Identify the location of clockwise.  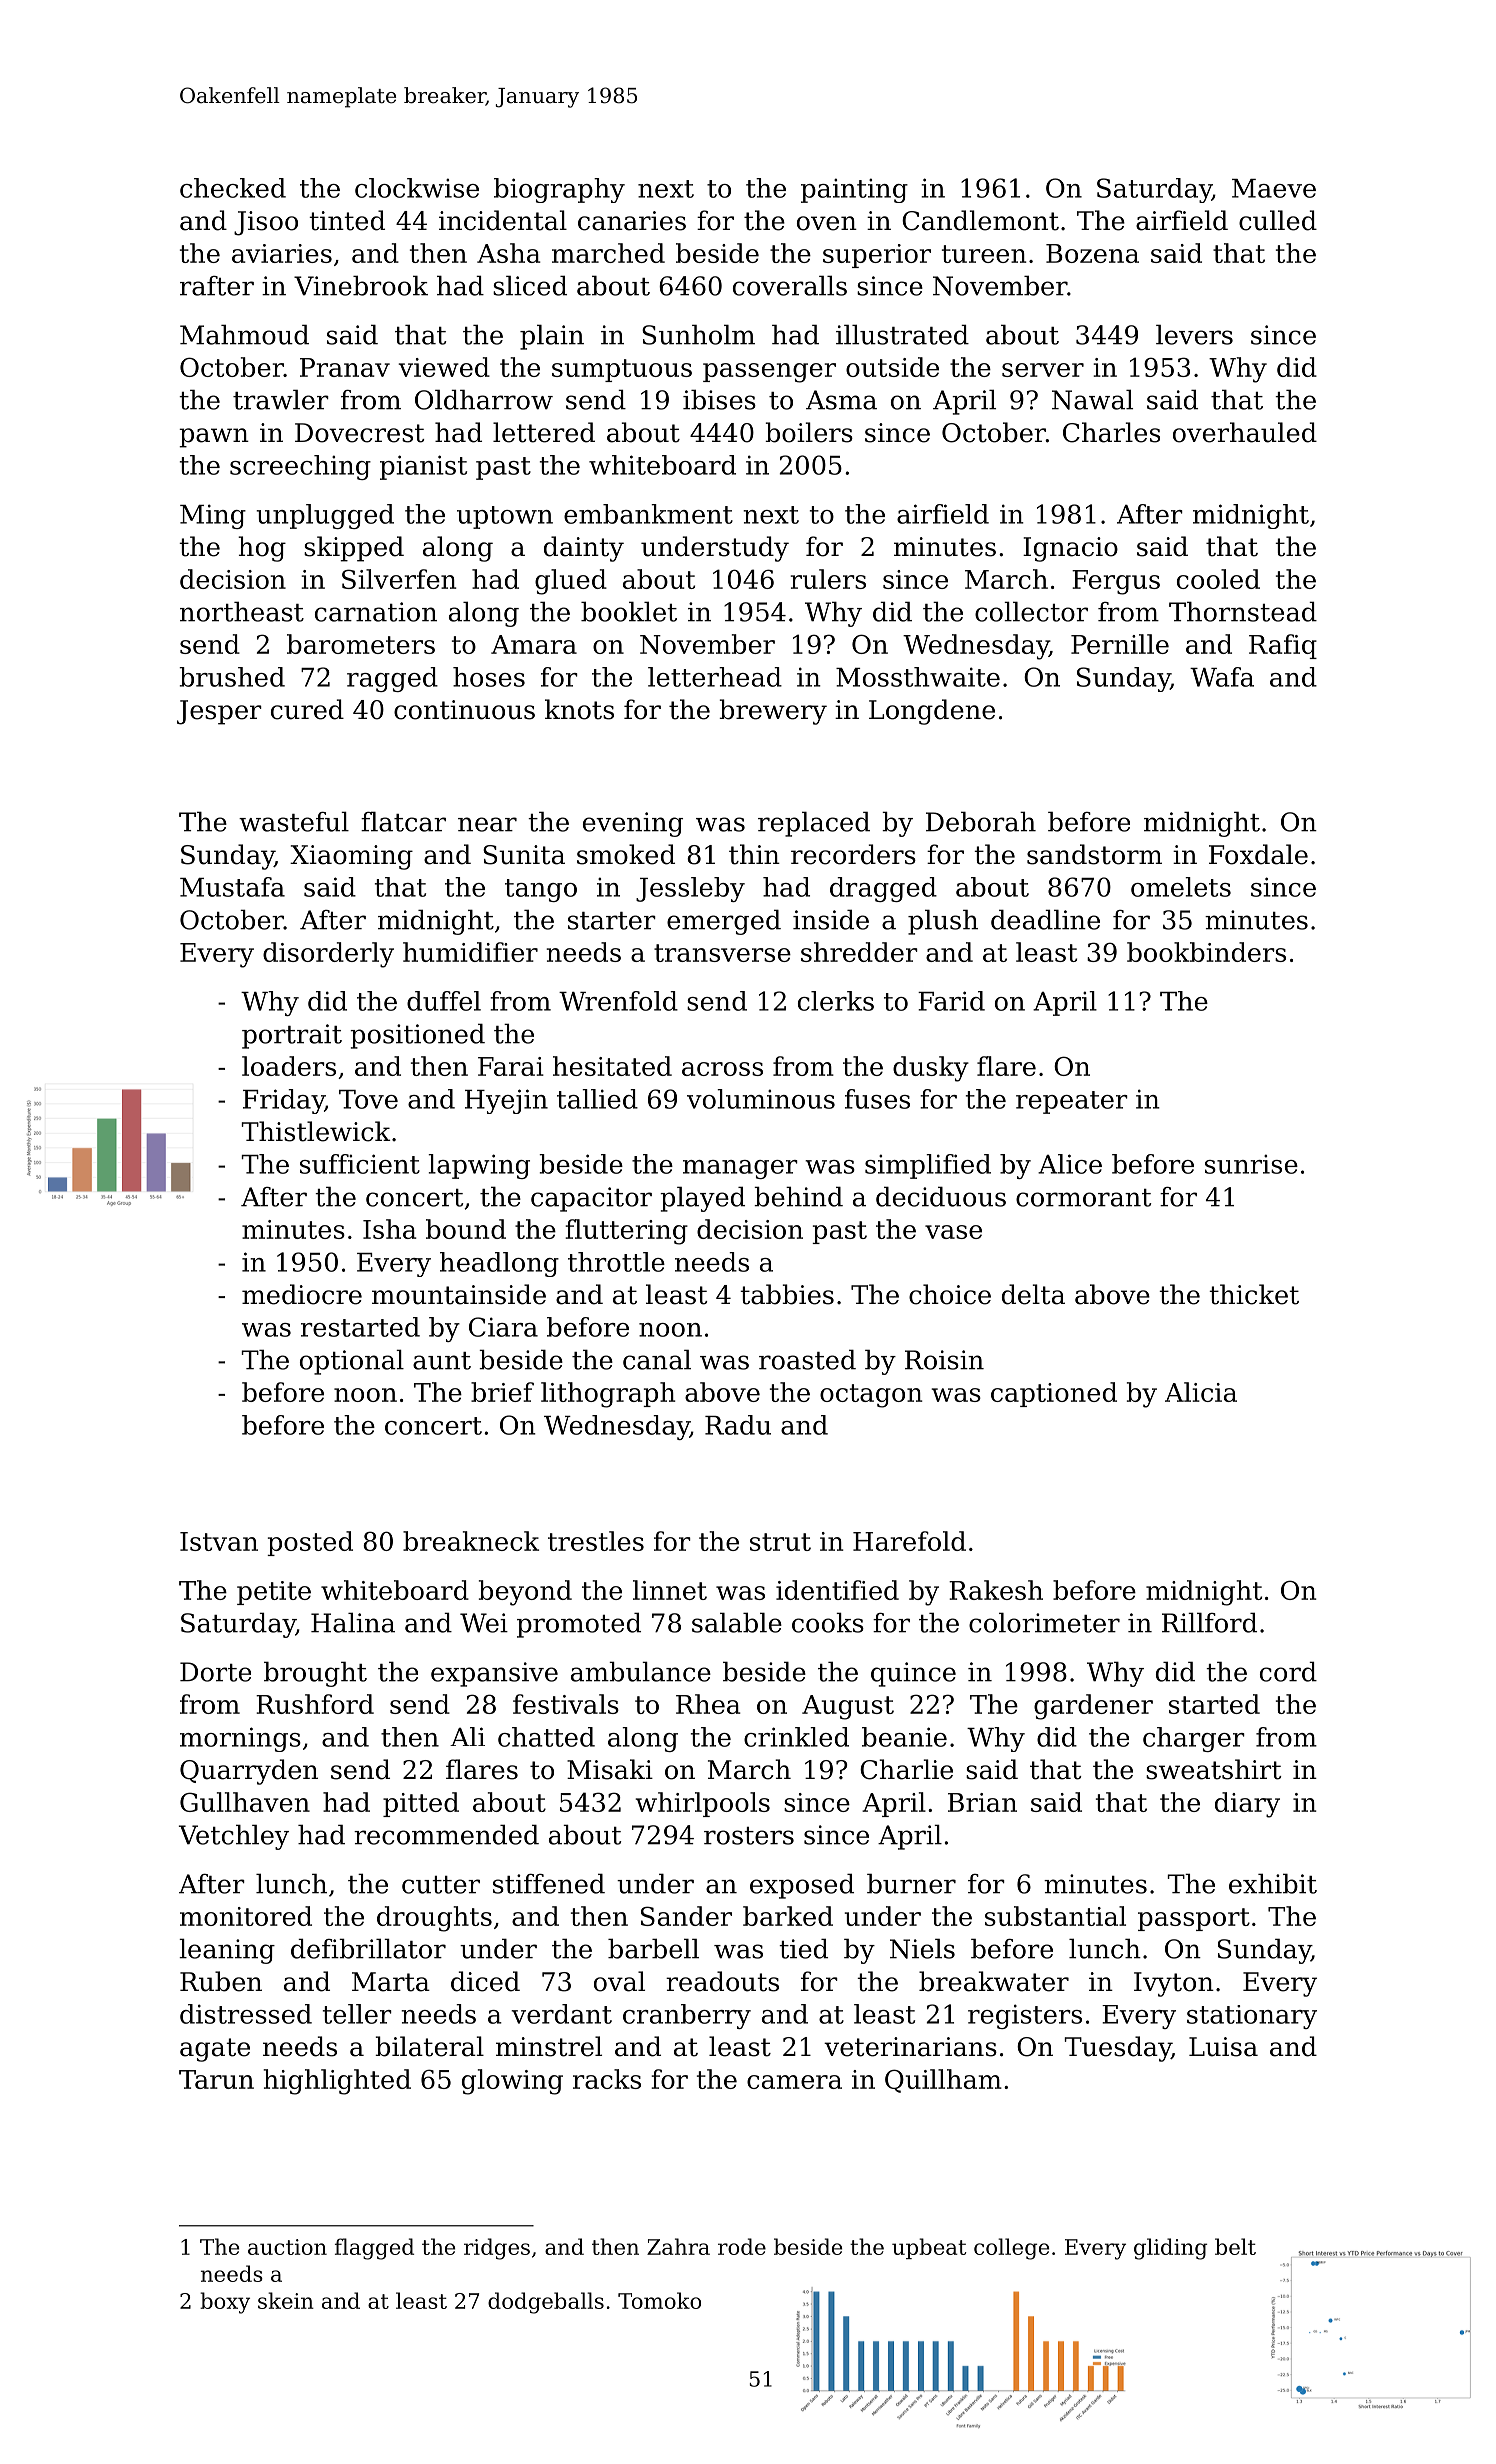
(417, 188).
